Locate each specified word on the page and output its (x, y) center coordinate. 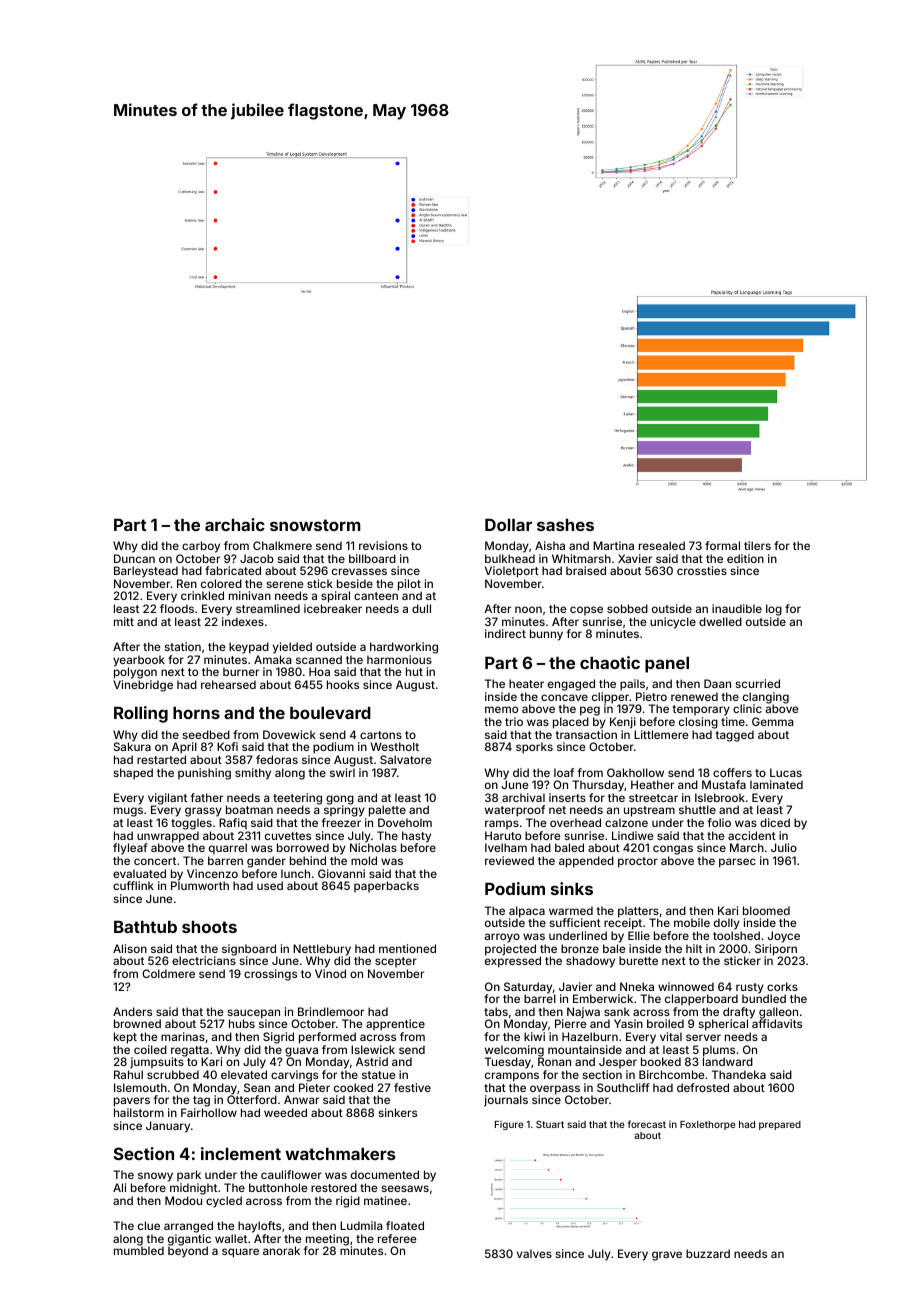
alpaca (527, 912)
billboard (372, 558)
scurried (758, 683)
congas (673, 850)
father (206, 797)
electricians (204, 960)
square (240, 1253)
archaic (235, 524)
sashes (565, 525)
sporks (534, 748)
